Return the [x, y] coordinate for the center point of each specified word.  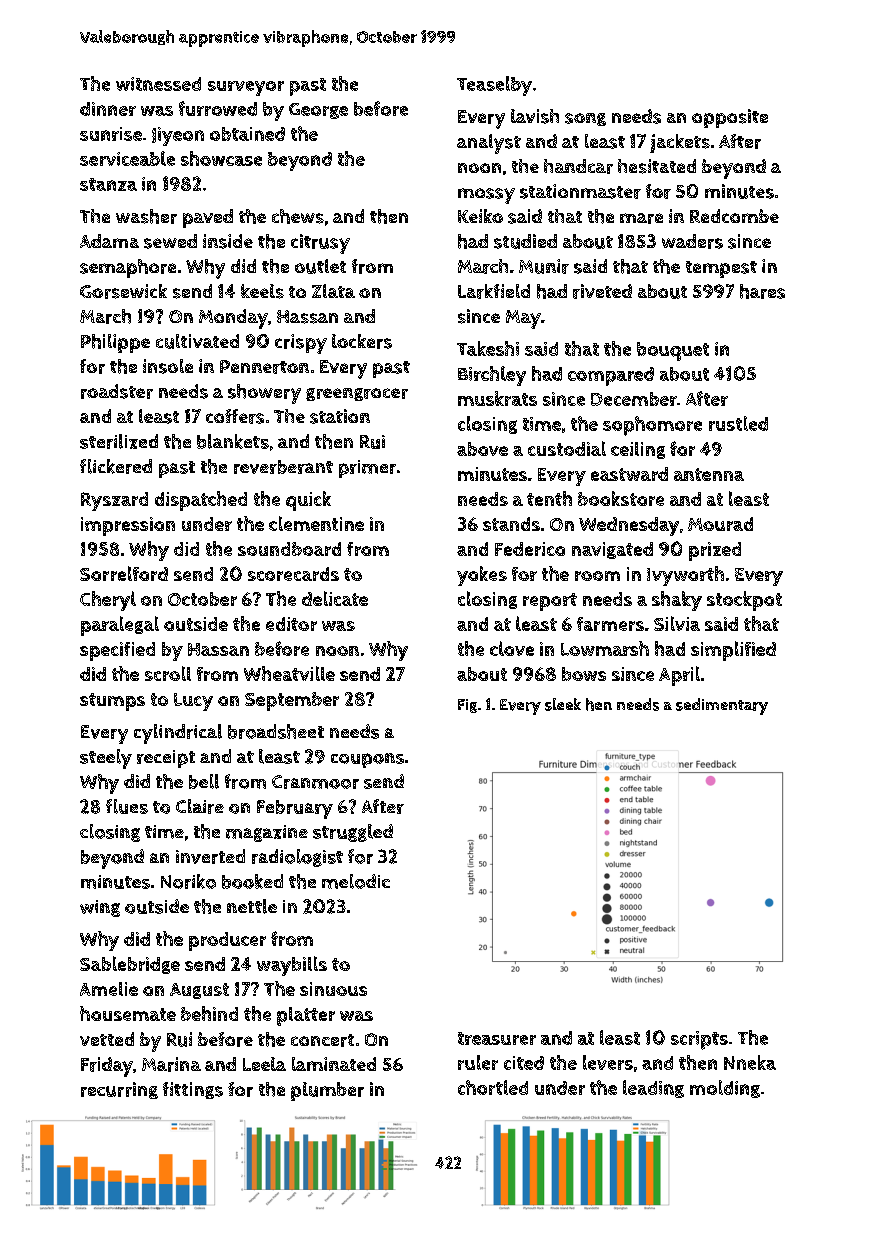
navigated [612, 550]
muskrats [497, 398]
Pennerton [264, 367]
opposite [730, 118]
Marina [171, 1064]
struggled [353, 833]
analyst [489, 144]
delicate [335, 598]
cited [524, 1063]
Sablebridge [130, 965]
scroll [168, 673]
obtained [247, 134]
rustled [738, 423]
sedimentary [722, 706]
